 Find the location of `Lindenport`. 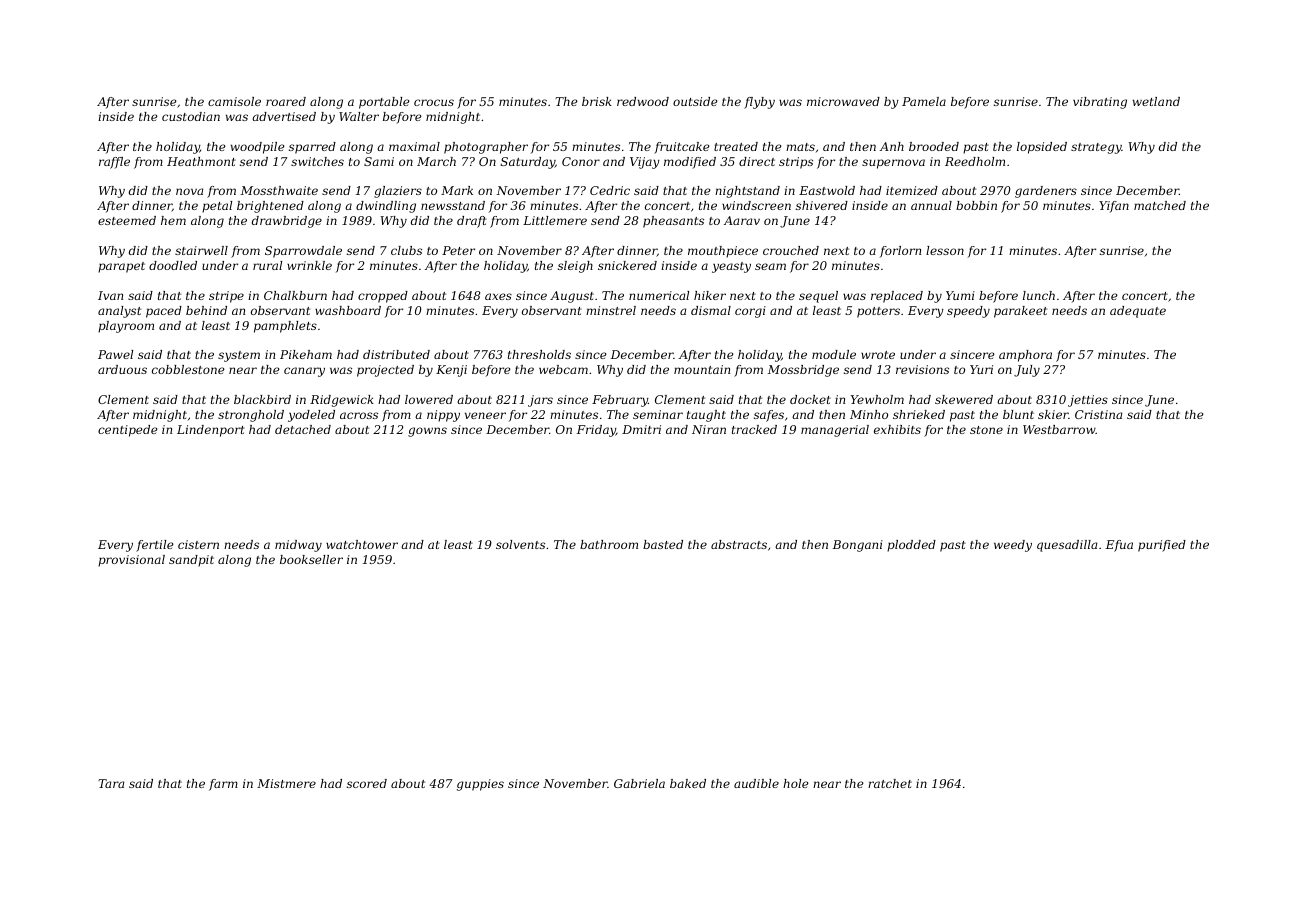

Lindenport is located at coordinates (211, 431).
